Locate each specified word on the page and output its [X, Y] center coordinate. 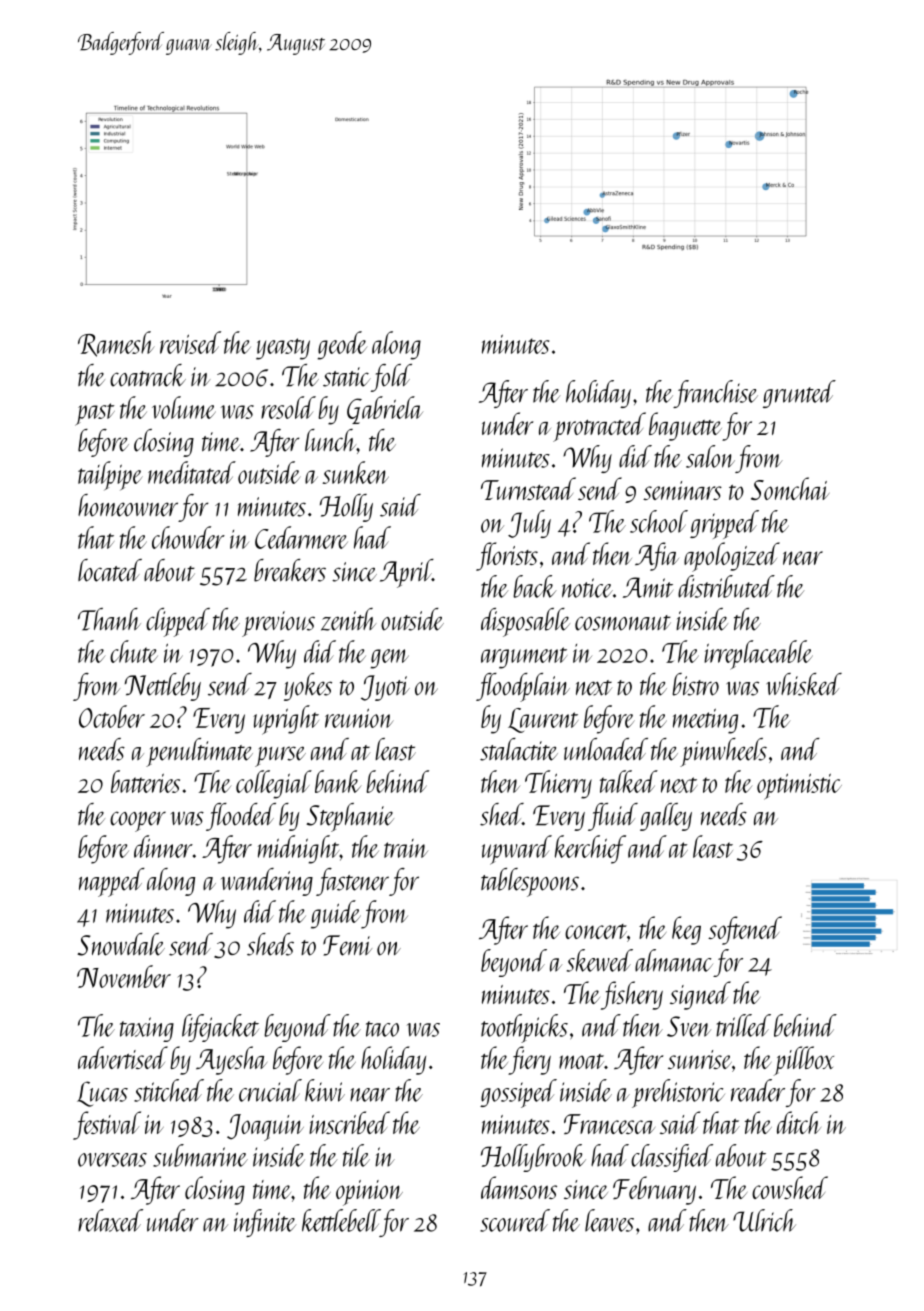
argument [524, 658]
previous [278, 624]
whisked [804, 684]
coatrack [148, 375]
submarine [200, 1155]
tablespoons [530, 882]
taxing [147, 1029]
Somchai [790, 488]
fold [391, 378]
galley [666, 817]
